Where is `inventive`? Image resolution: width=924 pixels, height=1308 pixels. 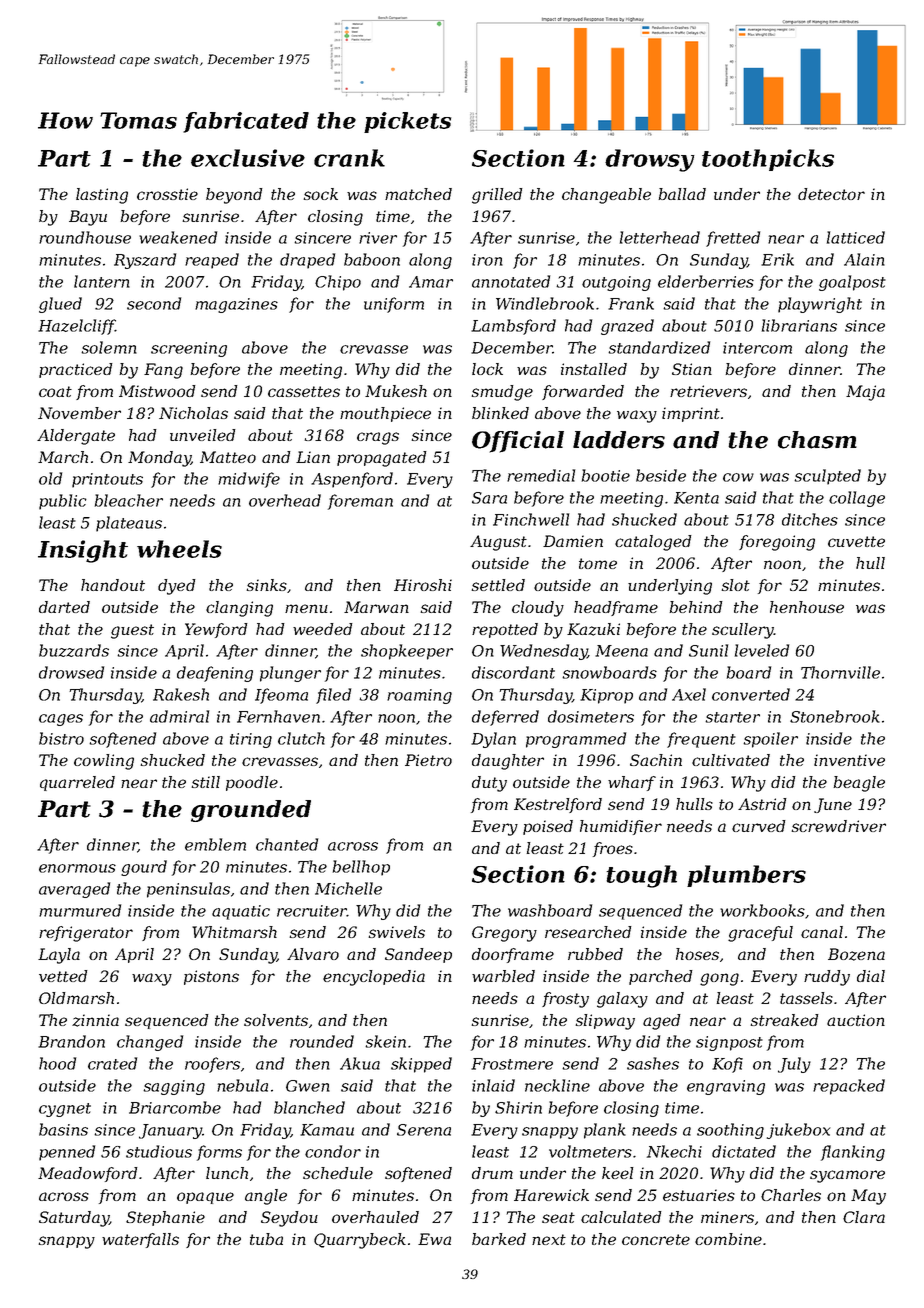 inventive is located at coordinates (849, 760).
